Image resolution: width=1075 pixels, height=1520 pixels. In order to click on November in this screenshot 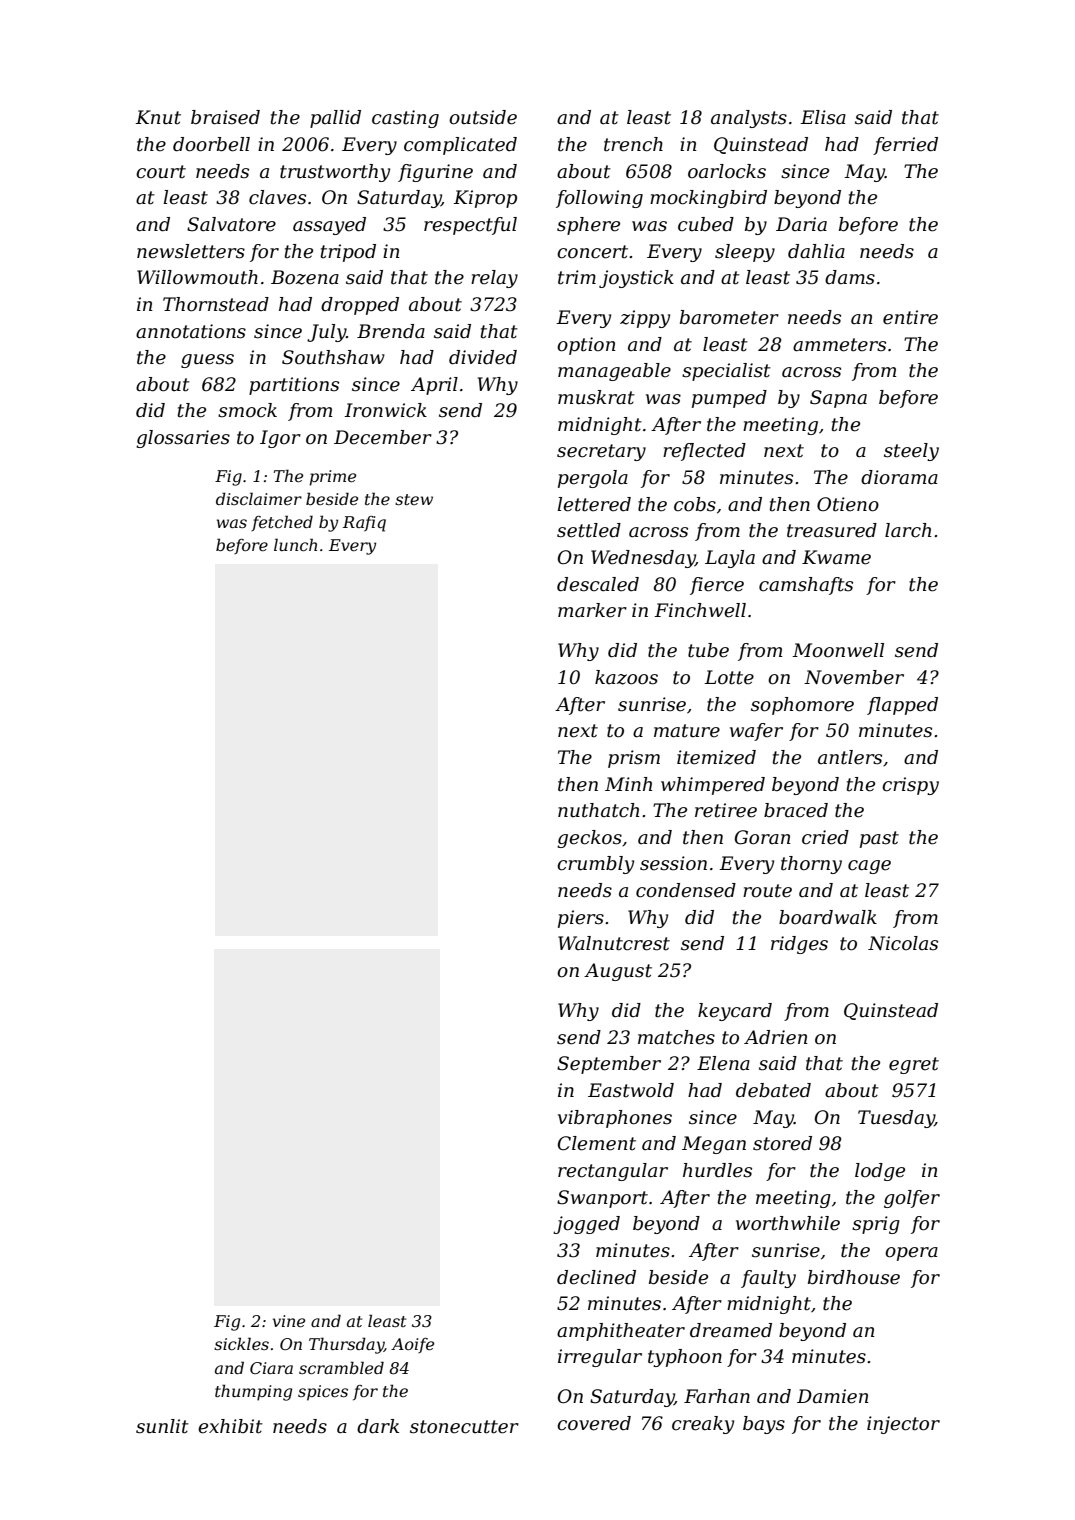, I will do `click(854, 677)`.
